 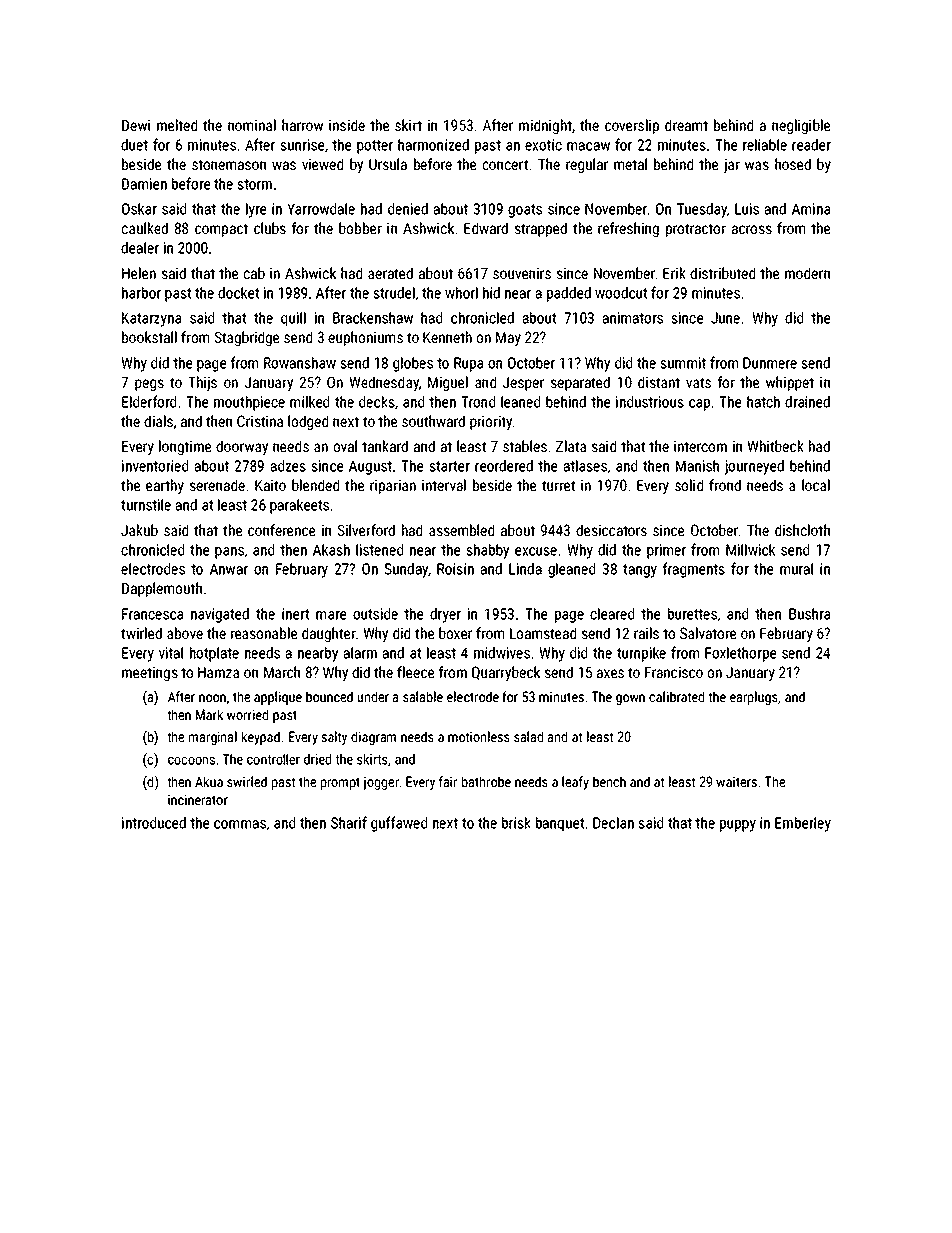 What do you see at coordinates (587, 165) in the document?
I see `regular` at bounding box center [587, 165].
